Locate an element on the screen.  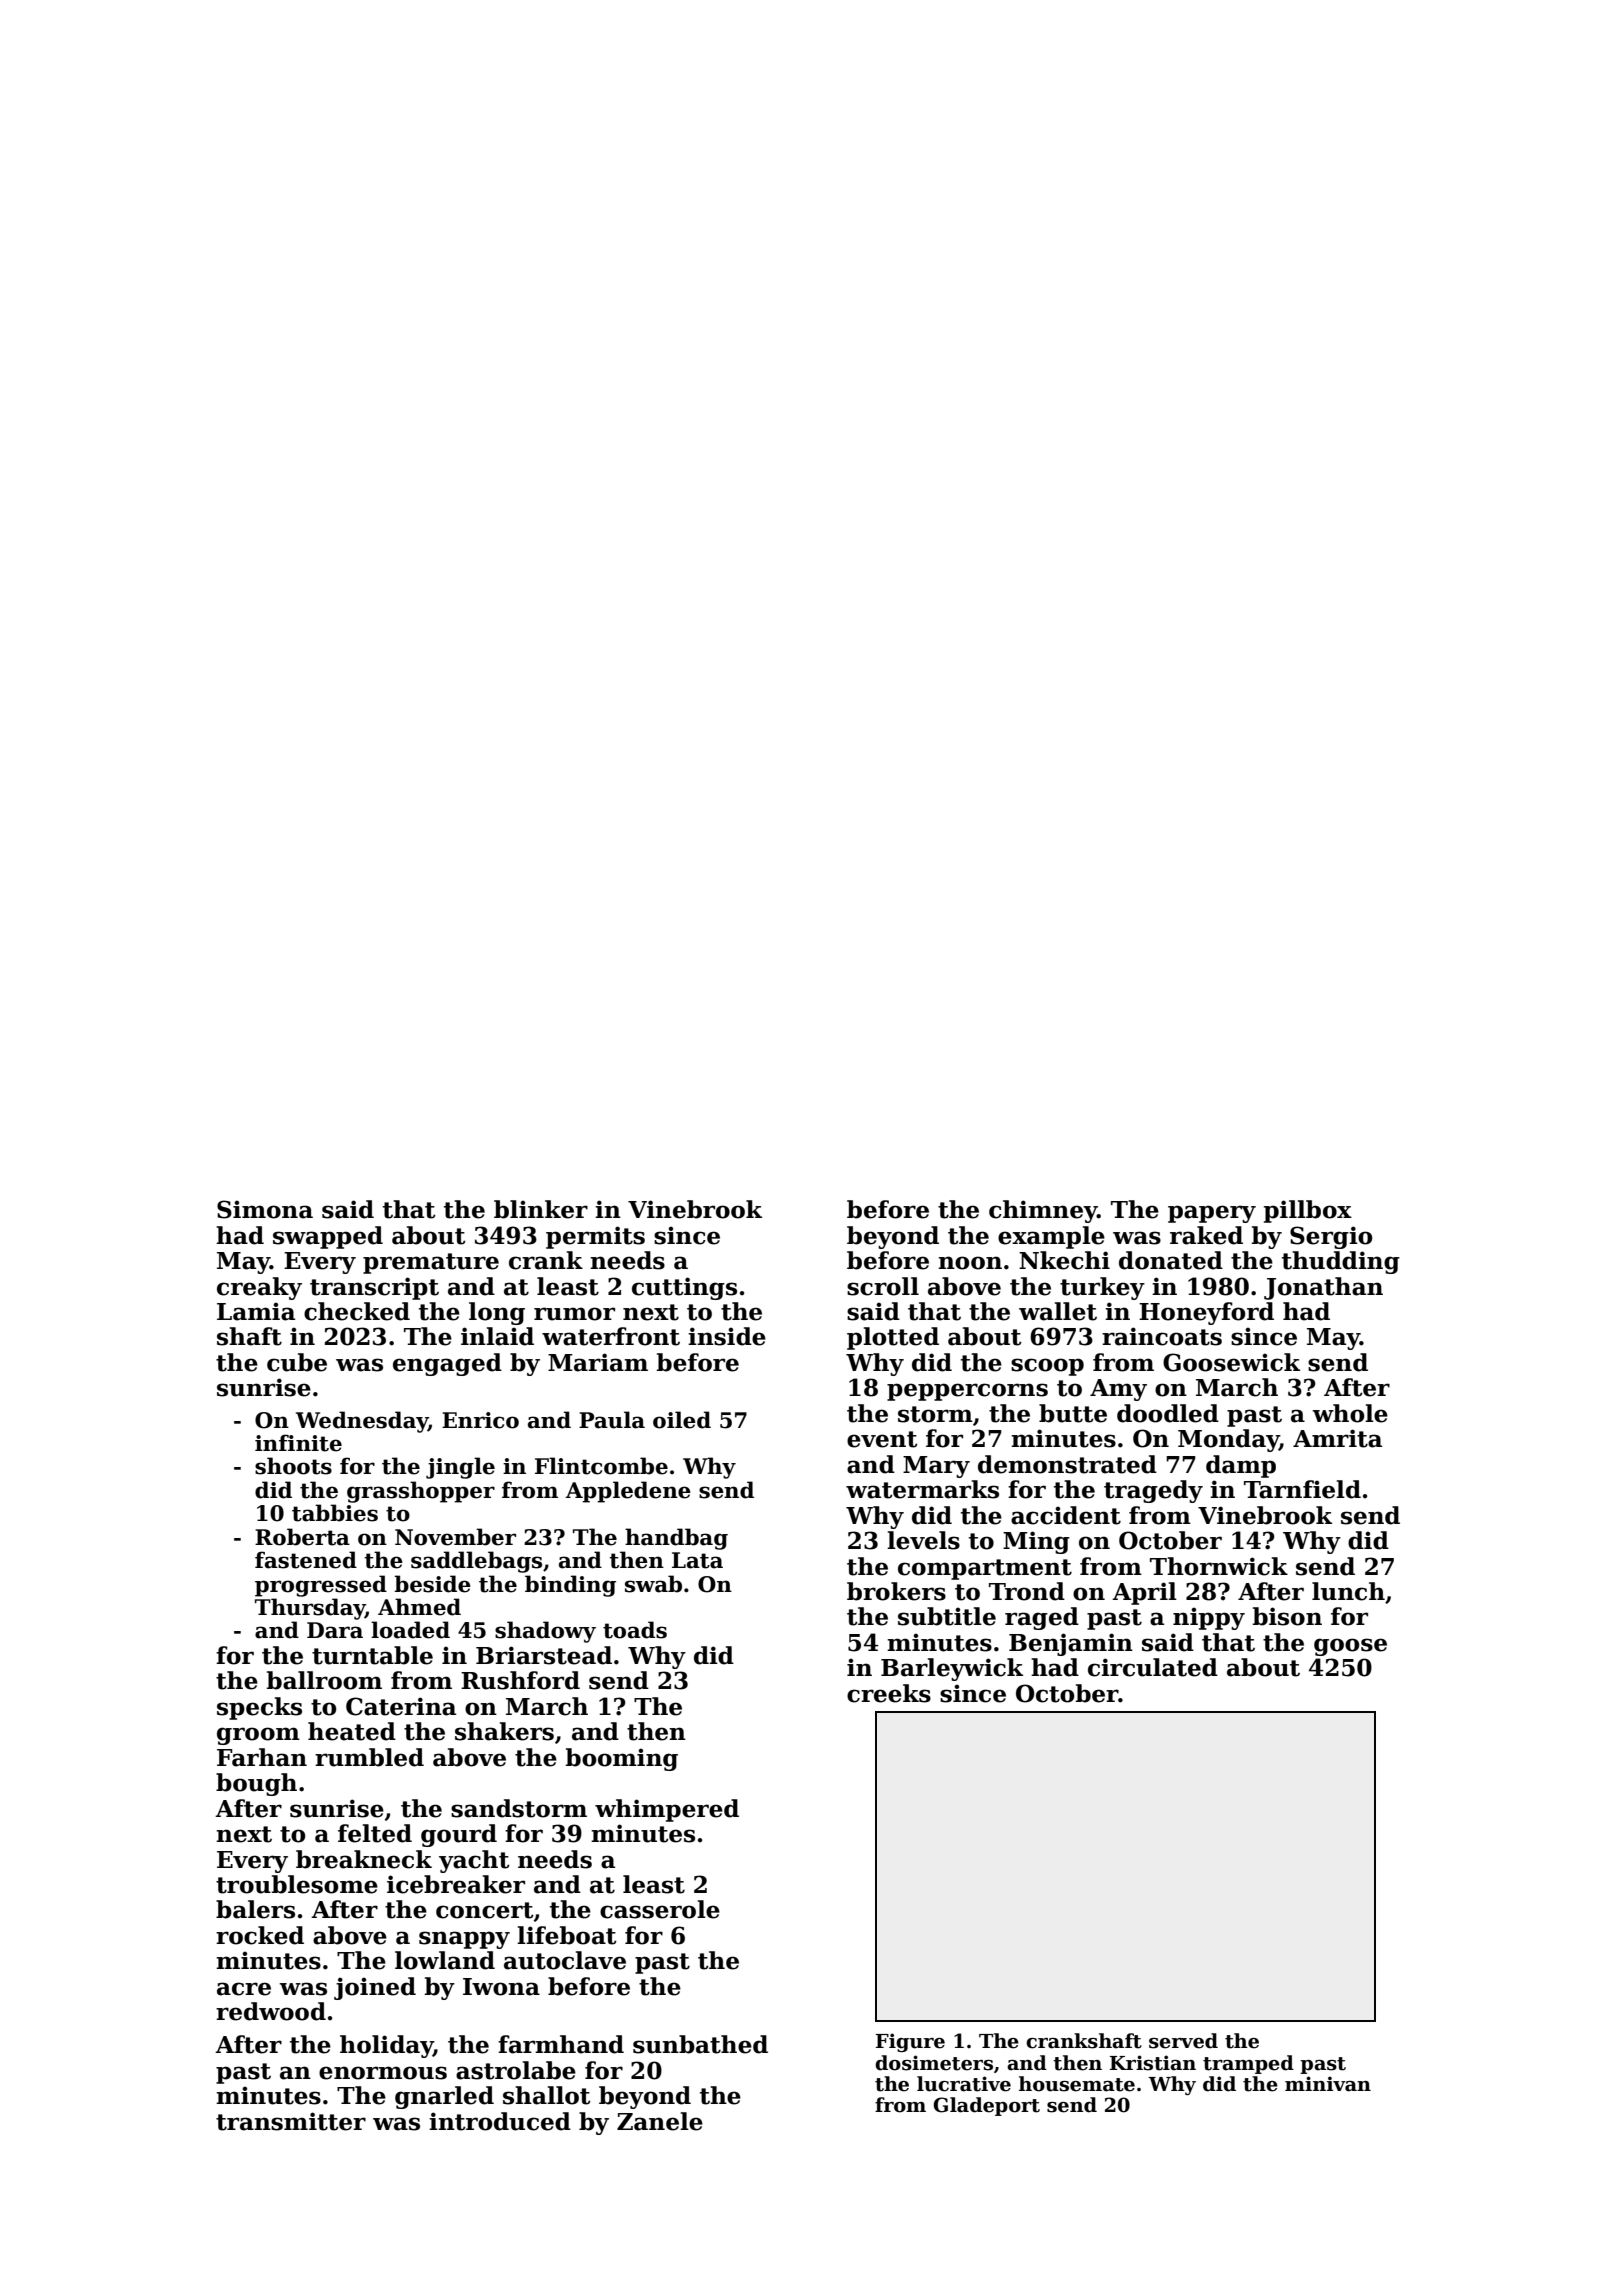
long is located at coordinates (497, 1313).
